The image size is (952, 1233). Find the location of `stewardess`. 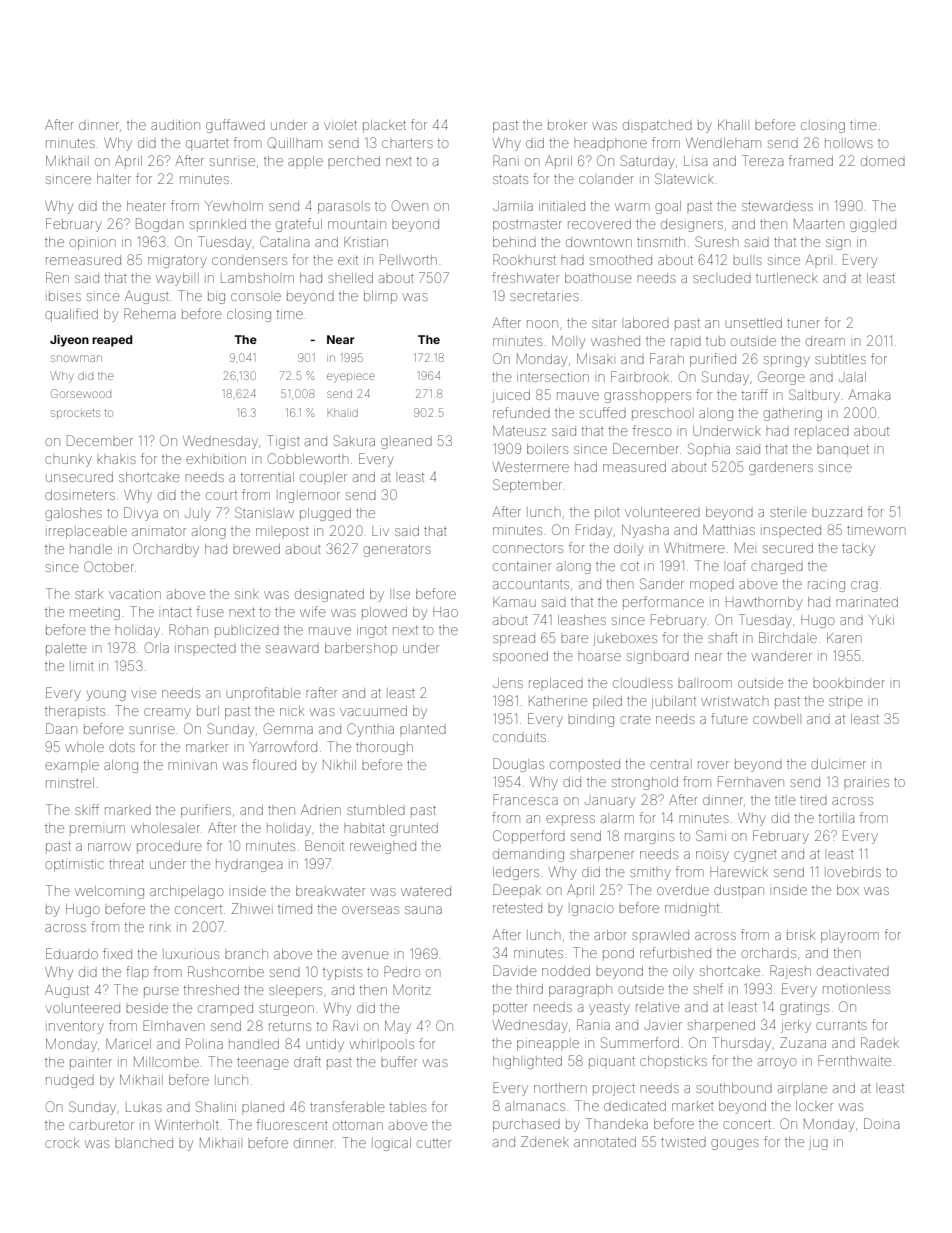

stewardess is located at coordinates (777, 206).
